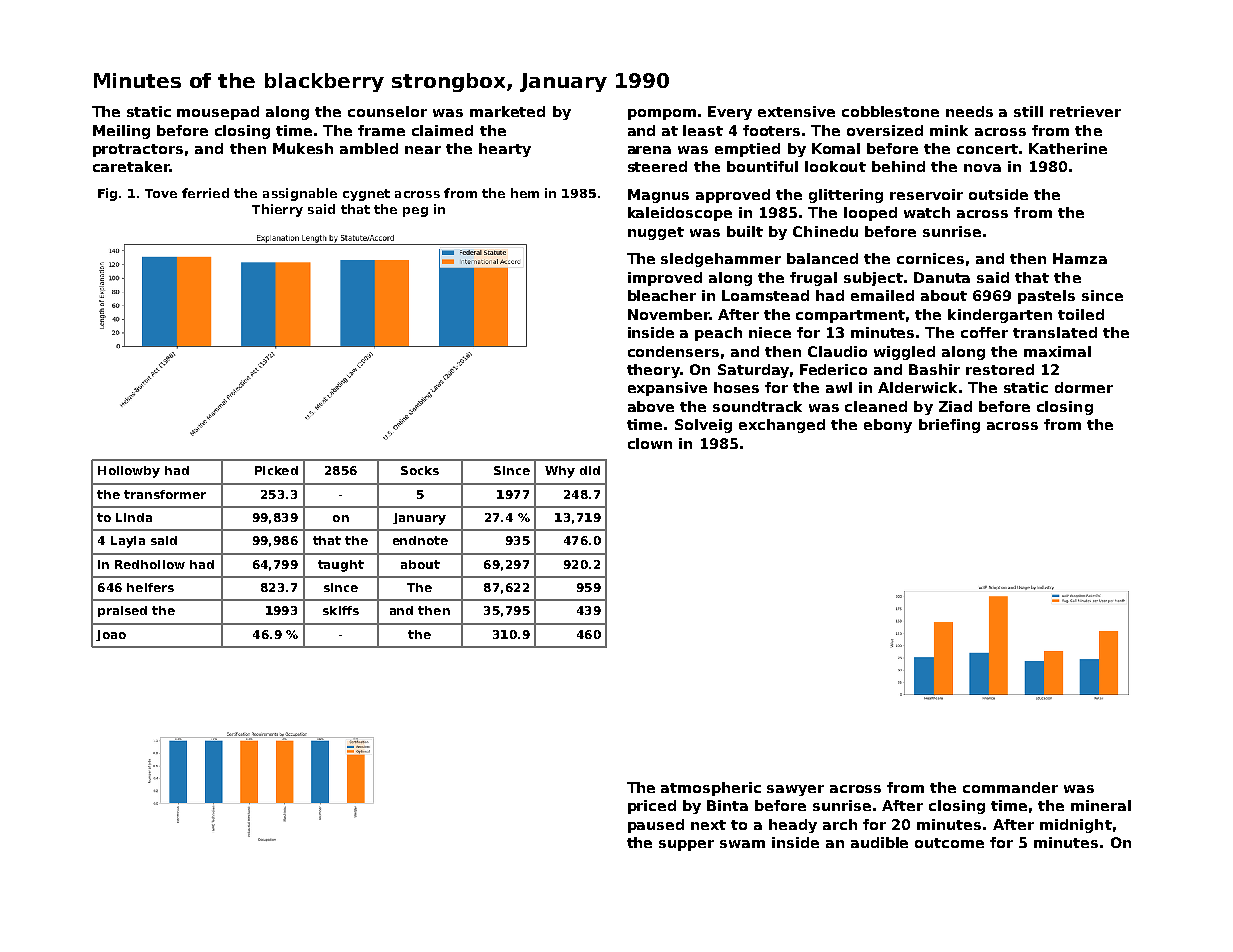 Image resolution: width=1233 pixels, height=952 pixels. What do you see at coordinates (890, 111) in the page?
I see `cobblestone` at bounding box center [890, 111].
